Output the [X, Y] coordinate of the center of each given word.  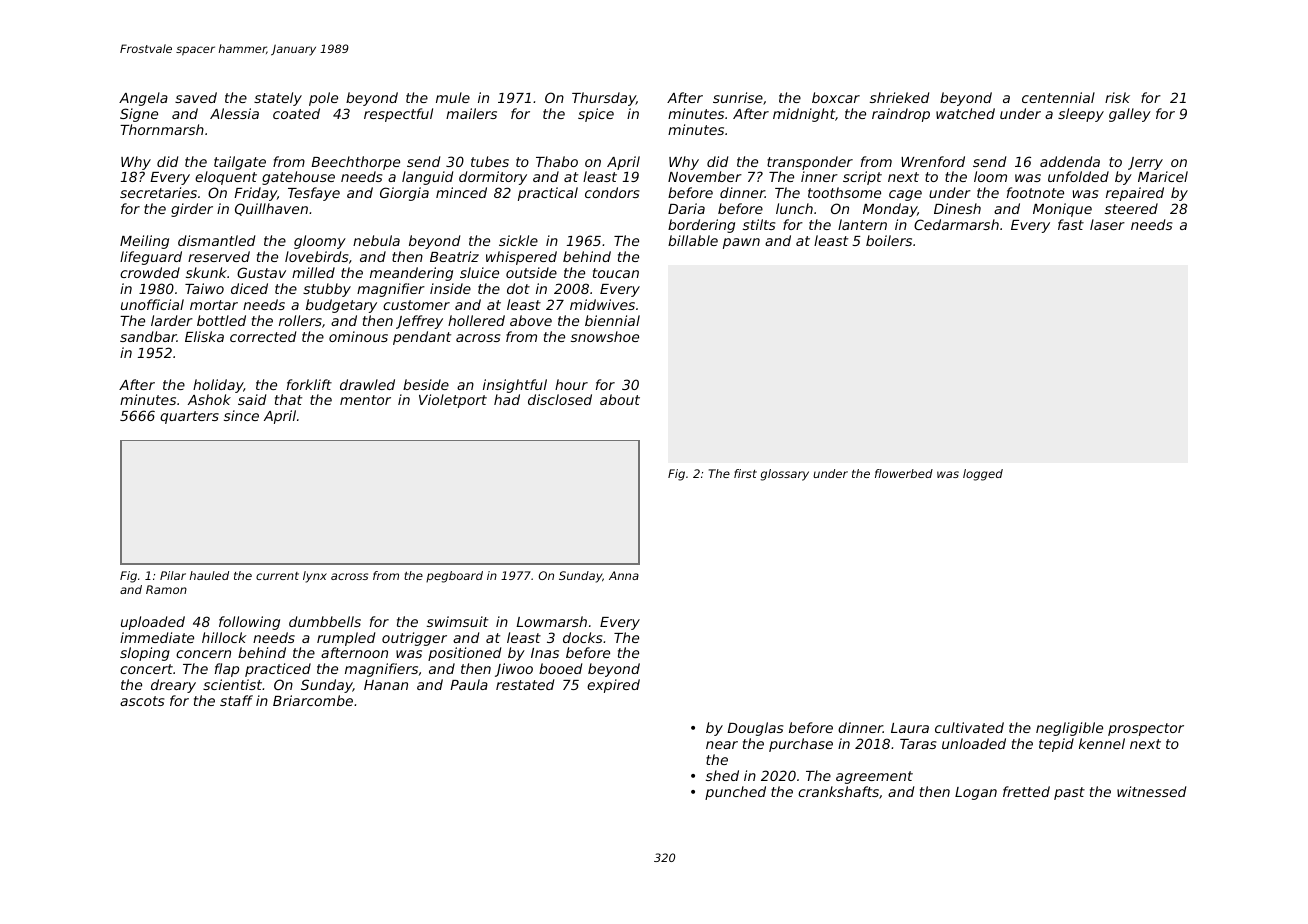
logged [983, 475]
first [745, 473]
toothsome [844, 192]
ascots [142, 701]
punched [735, 793]
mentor [365, 400]
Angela [143, 99]
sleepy [1081, 115]
